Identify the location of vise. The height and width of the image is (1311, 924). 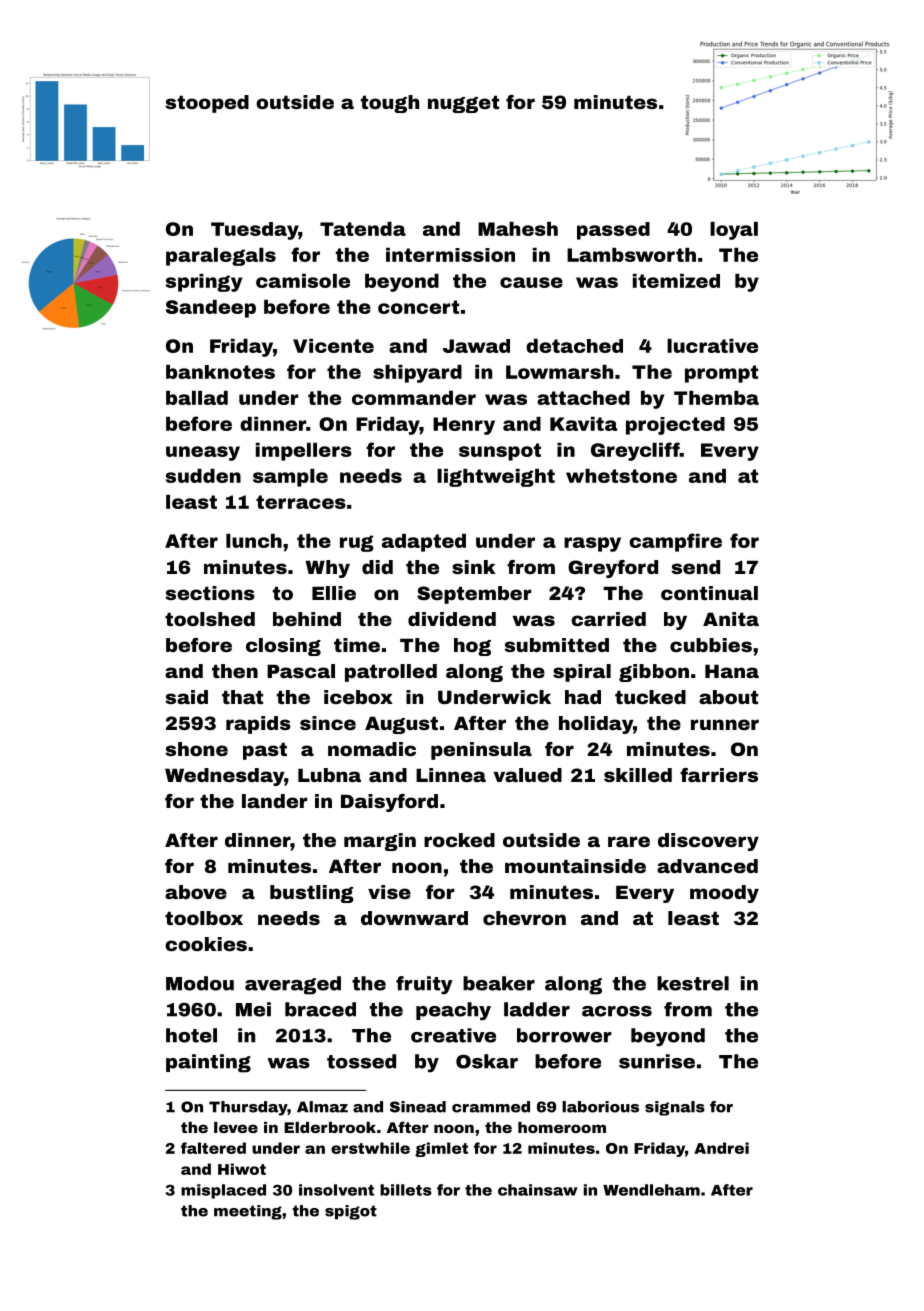
(389, 892).
